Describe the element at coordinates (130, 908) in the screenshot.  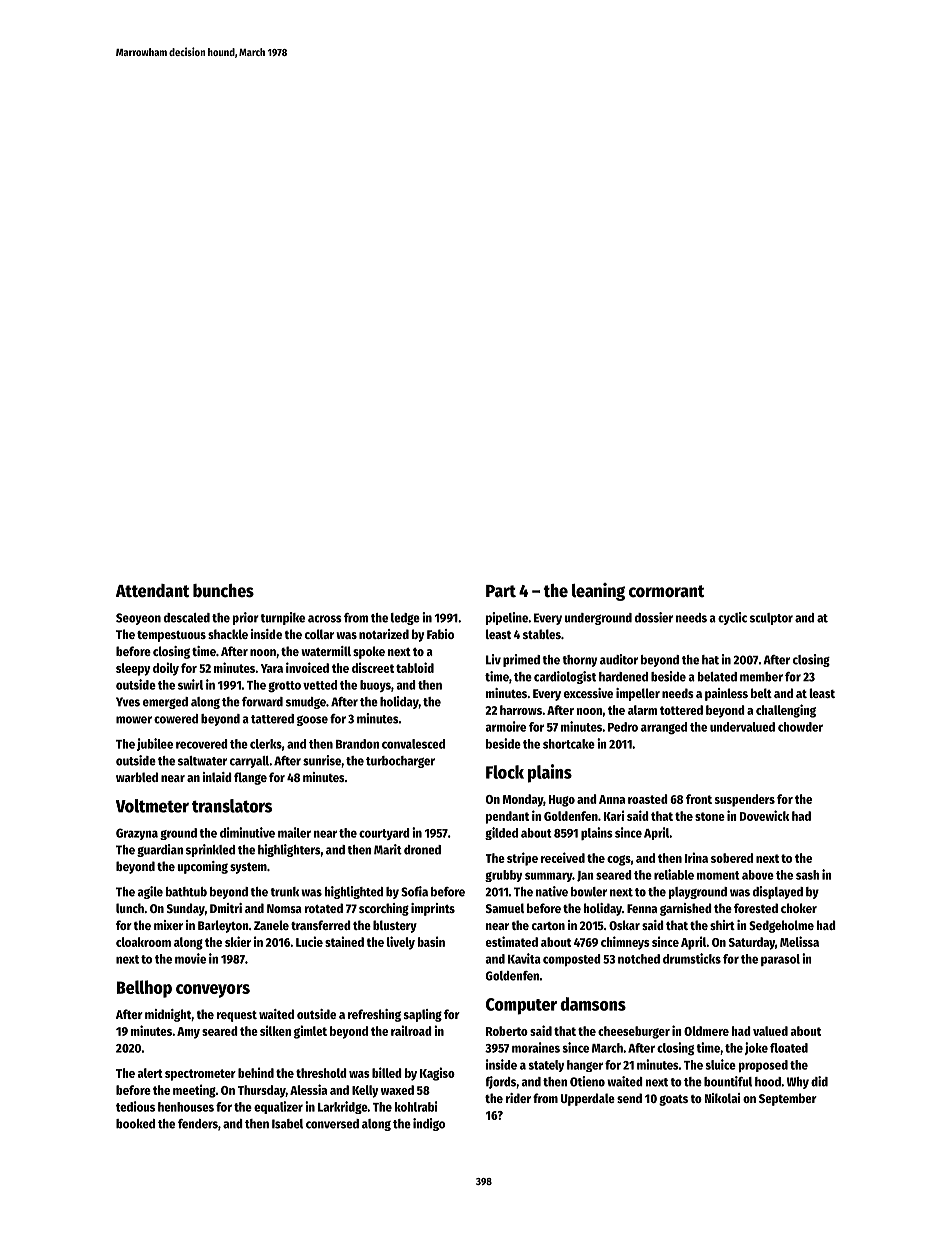
I see `lunch` at that location.
